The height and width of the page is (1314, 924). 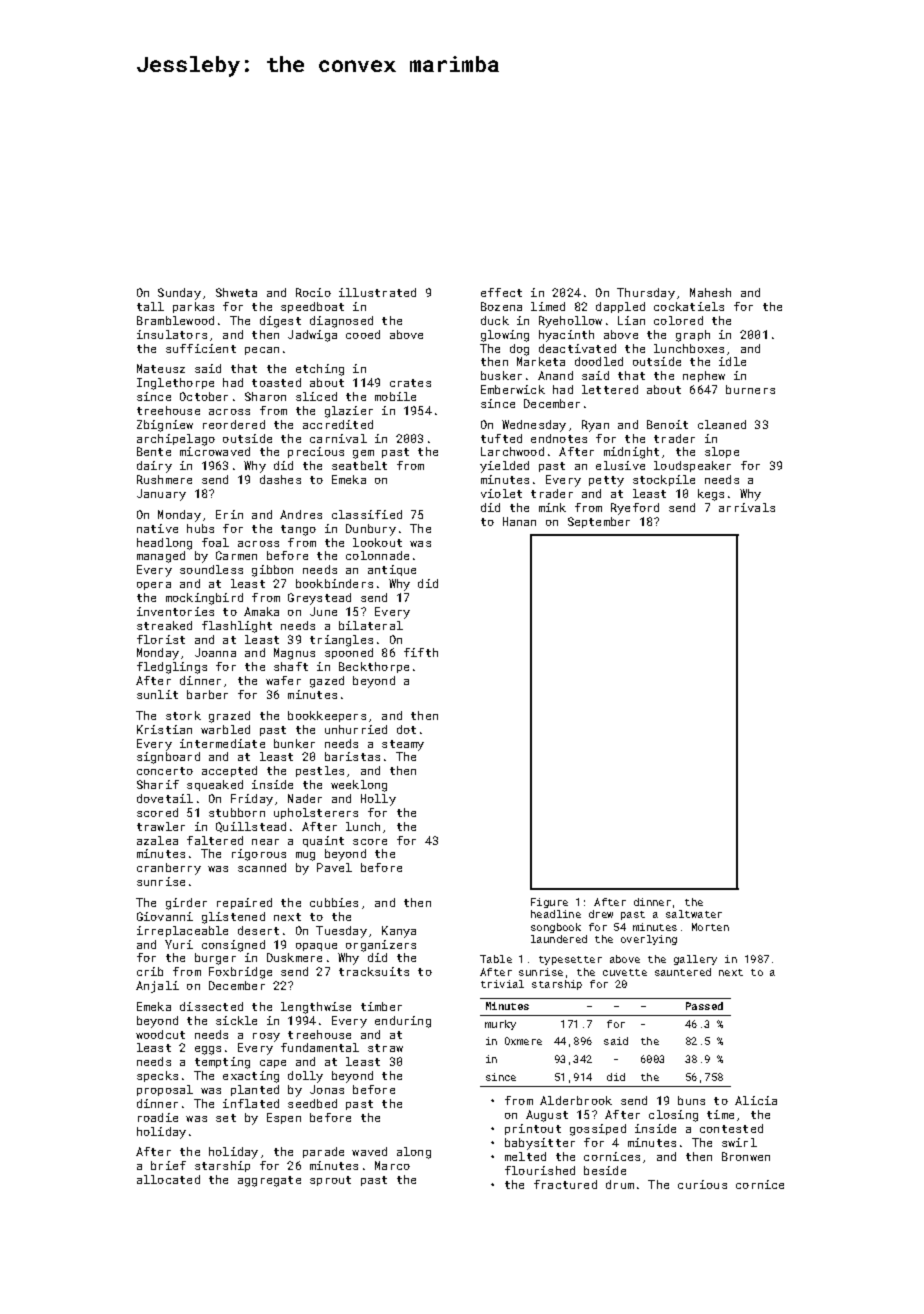 I want to click on Carmen, so click(x=236, y=555).
